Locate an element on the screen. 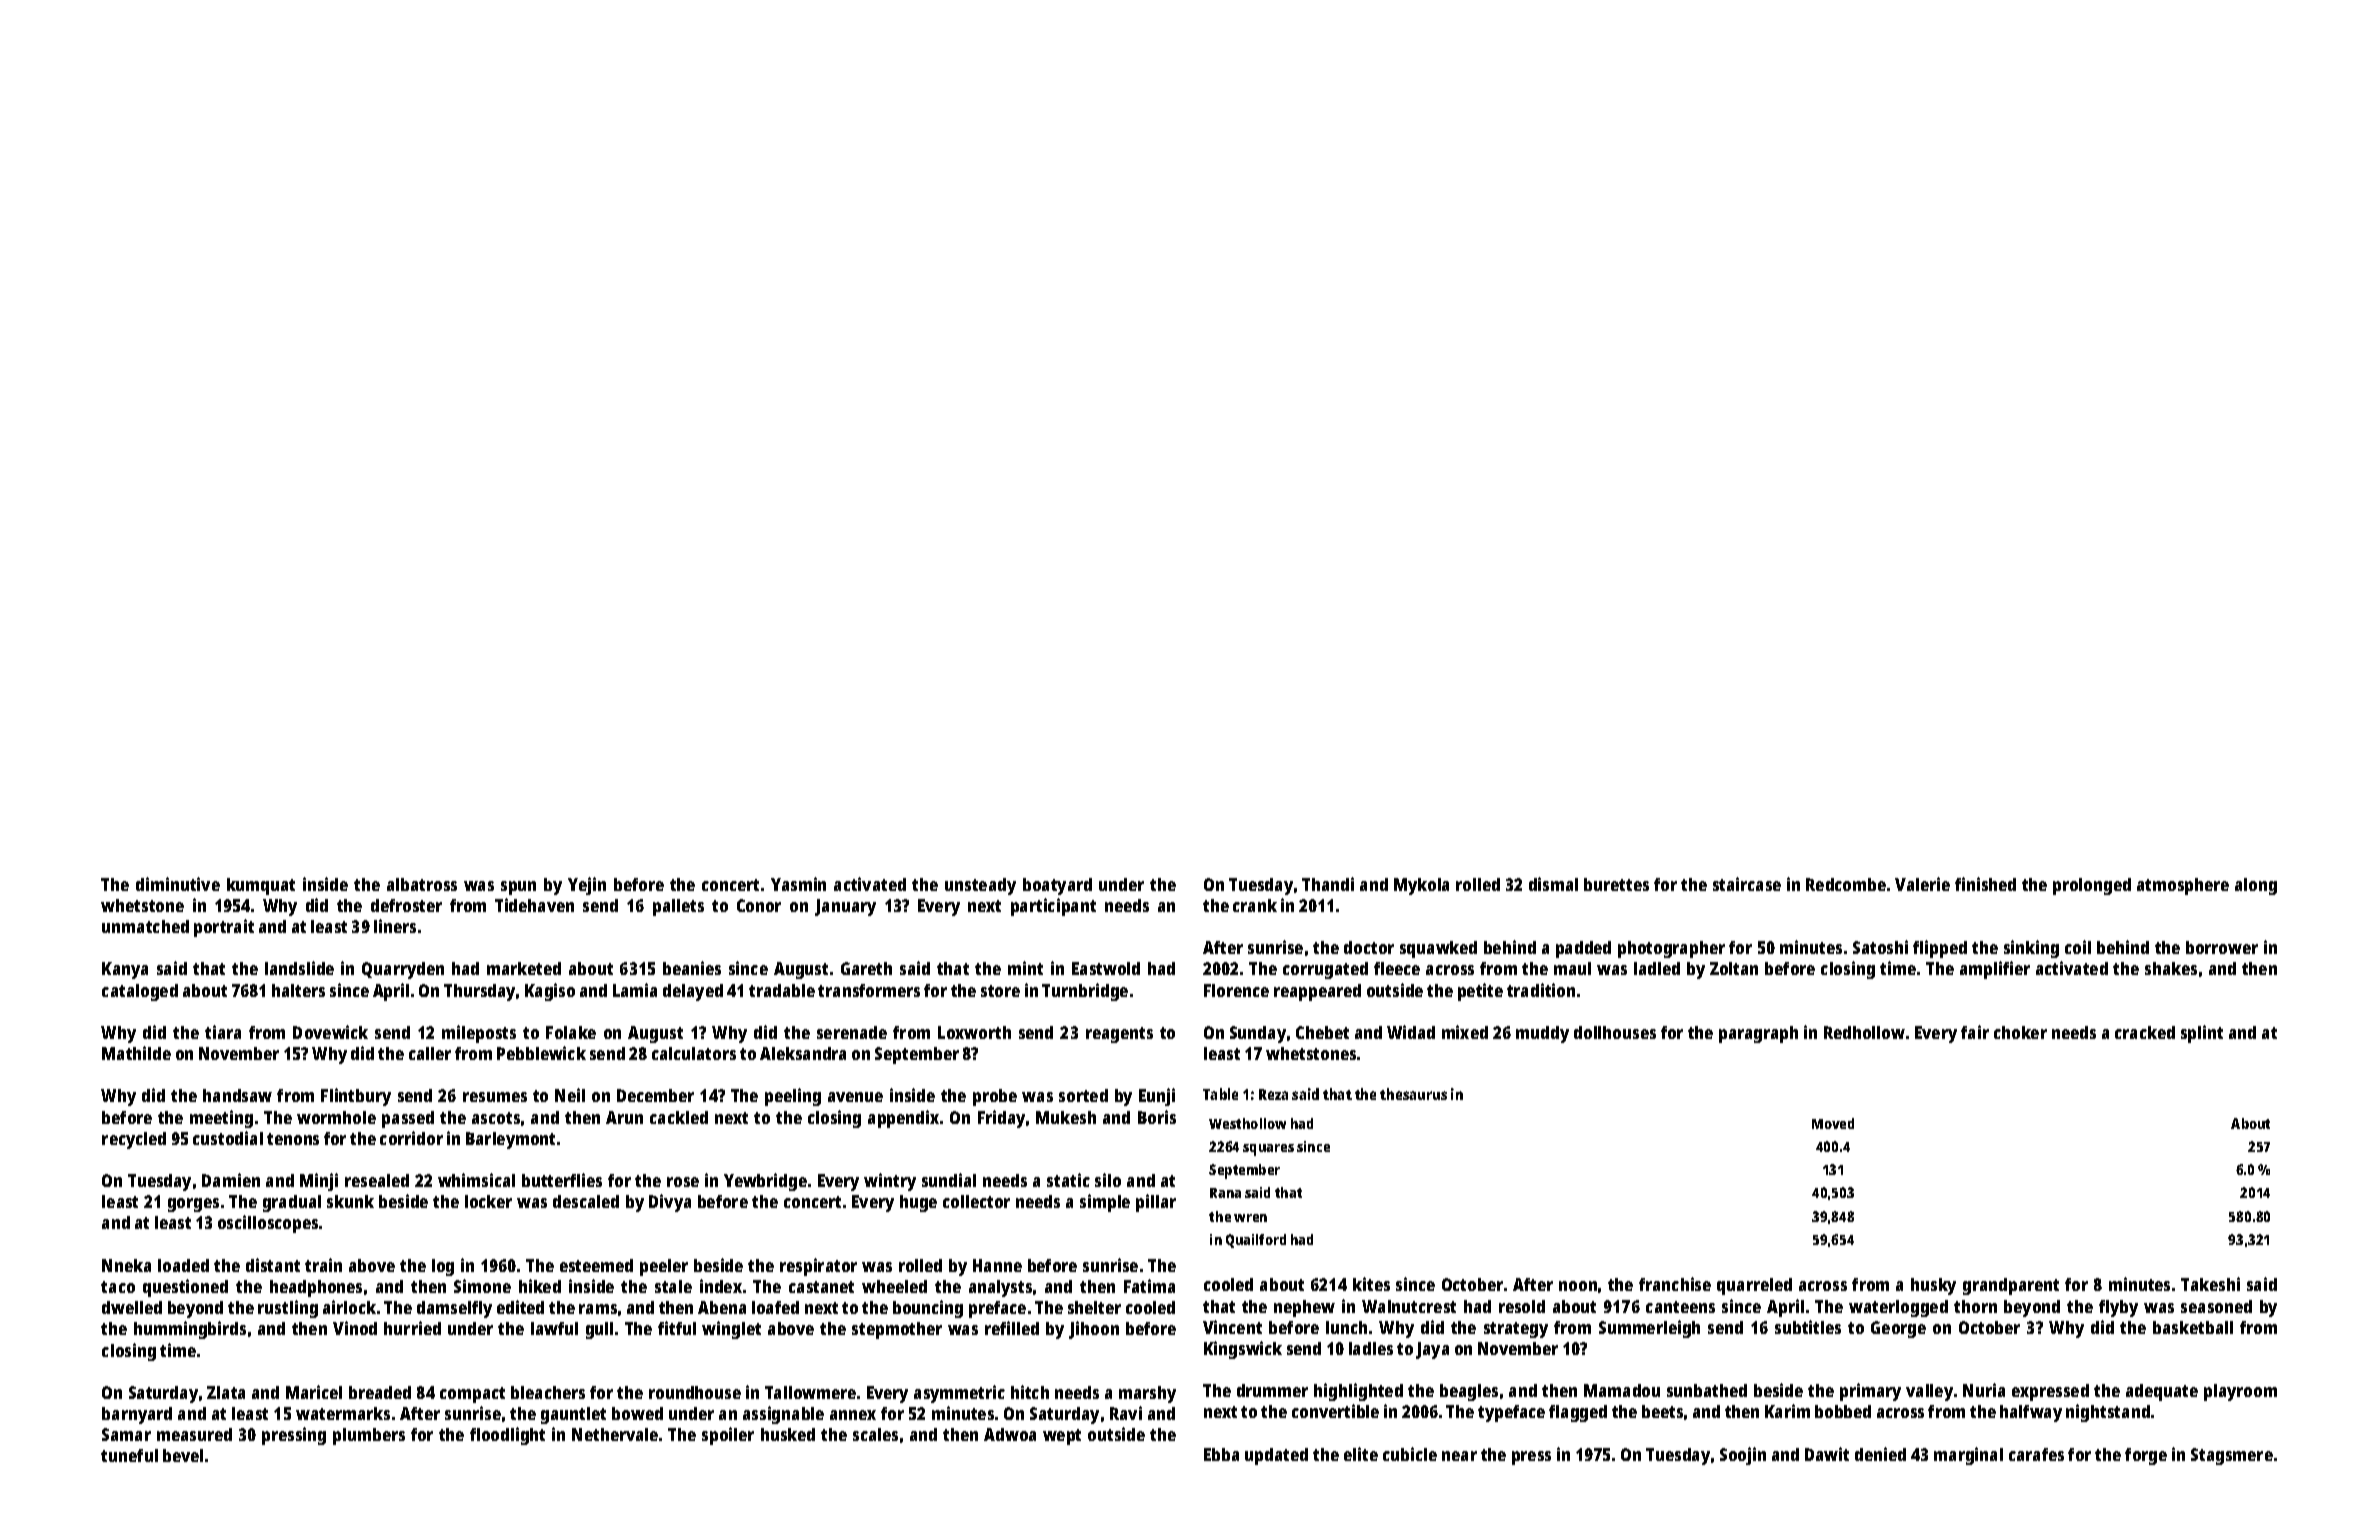 The width and height of the screenshot is (2380, 1540). distant is located at coordinates (273, 1265).
